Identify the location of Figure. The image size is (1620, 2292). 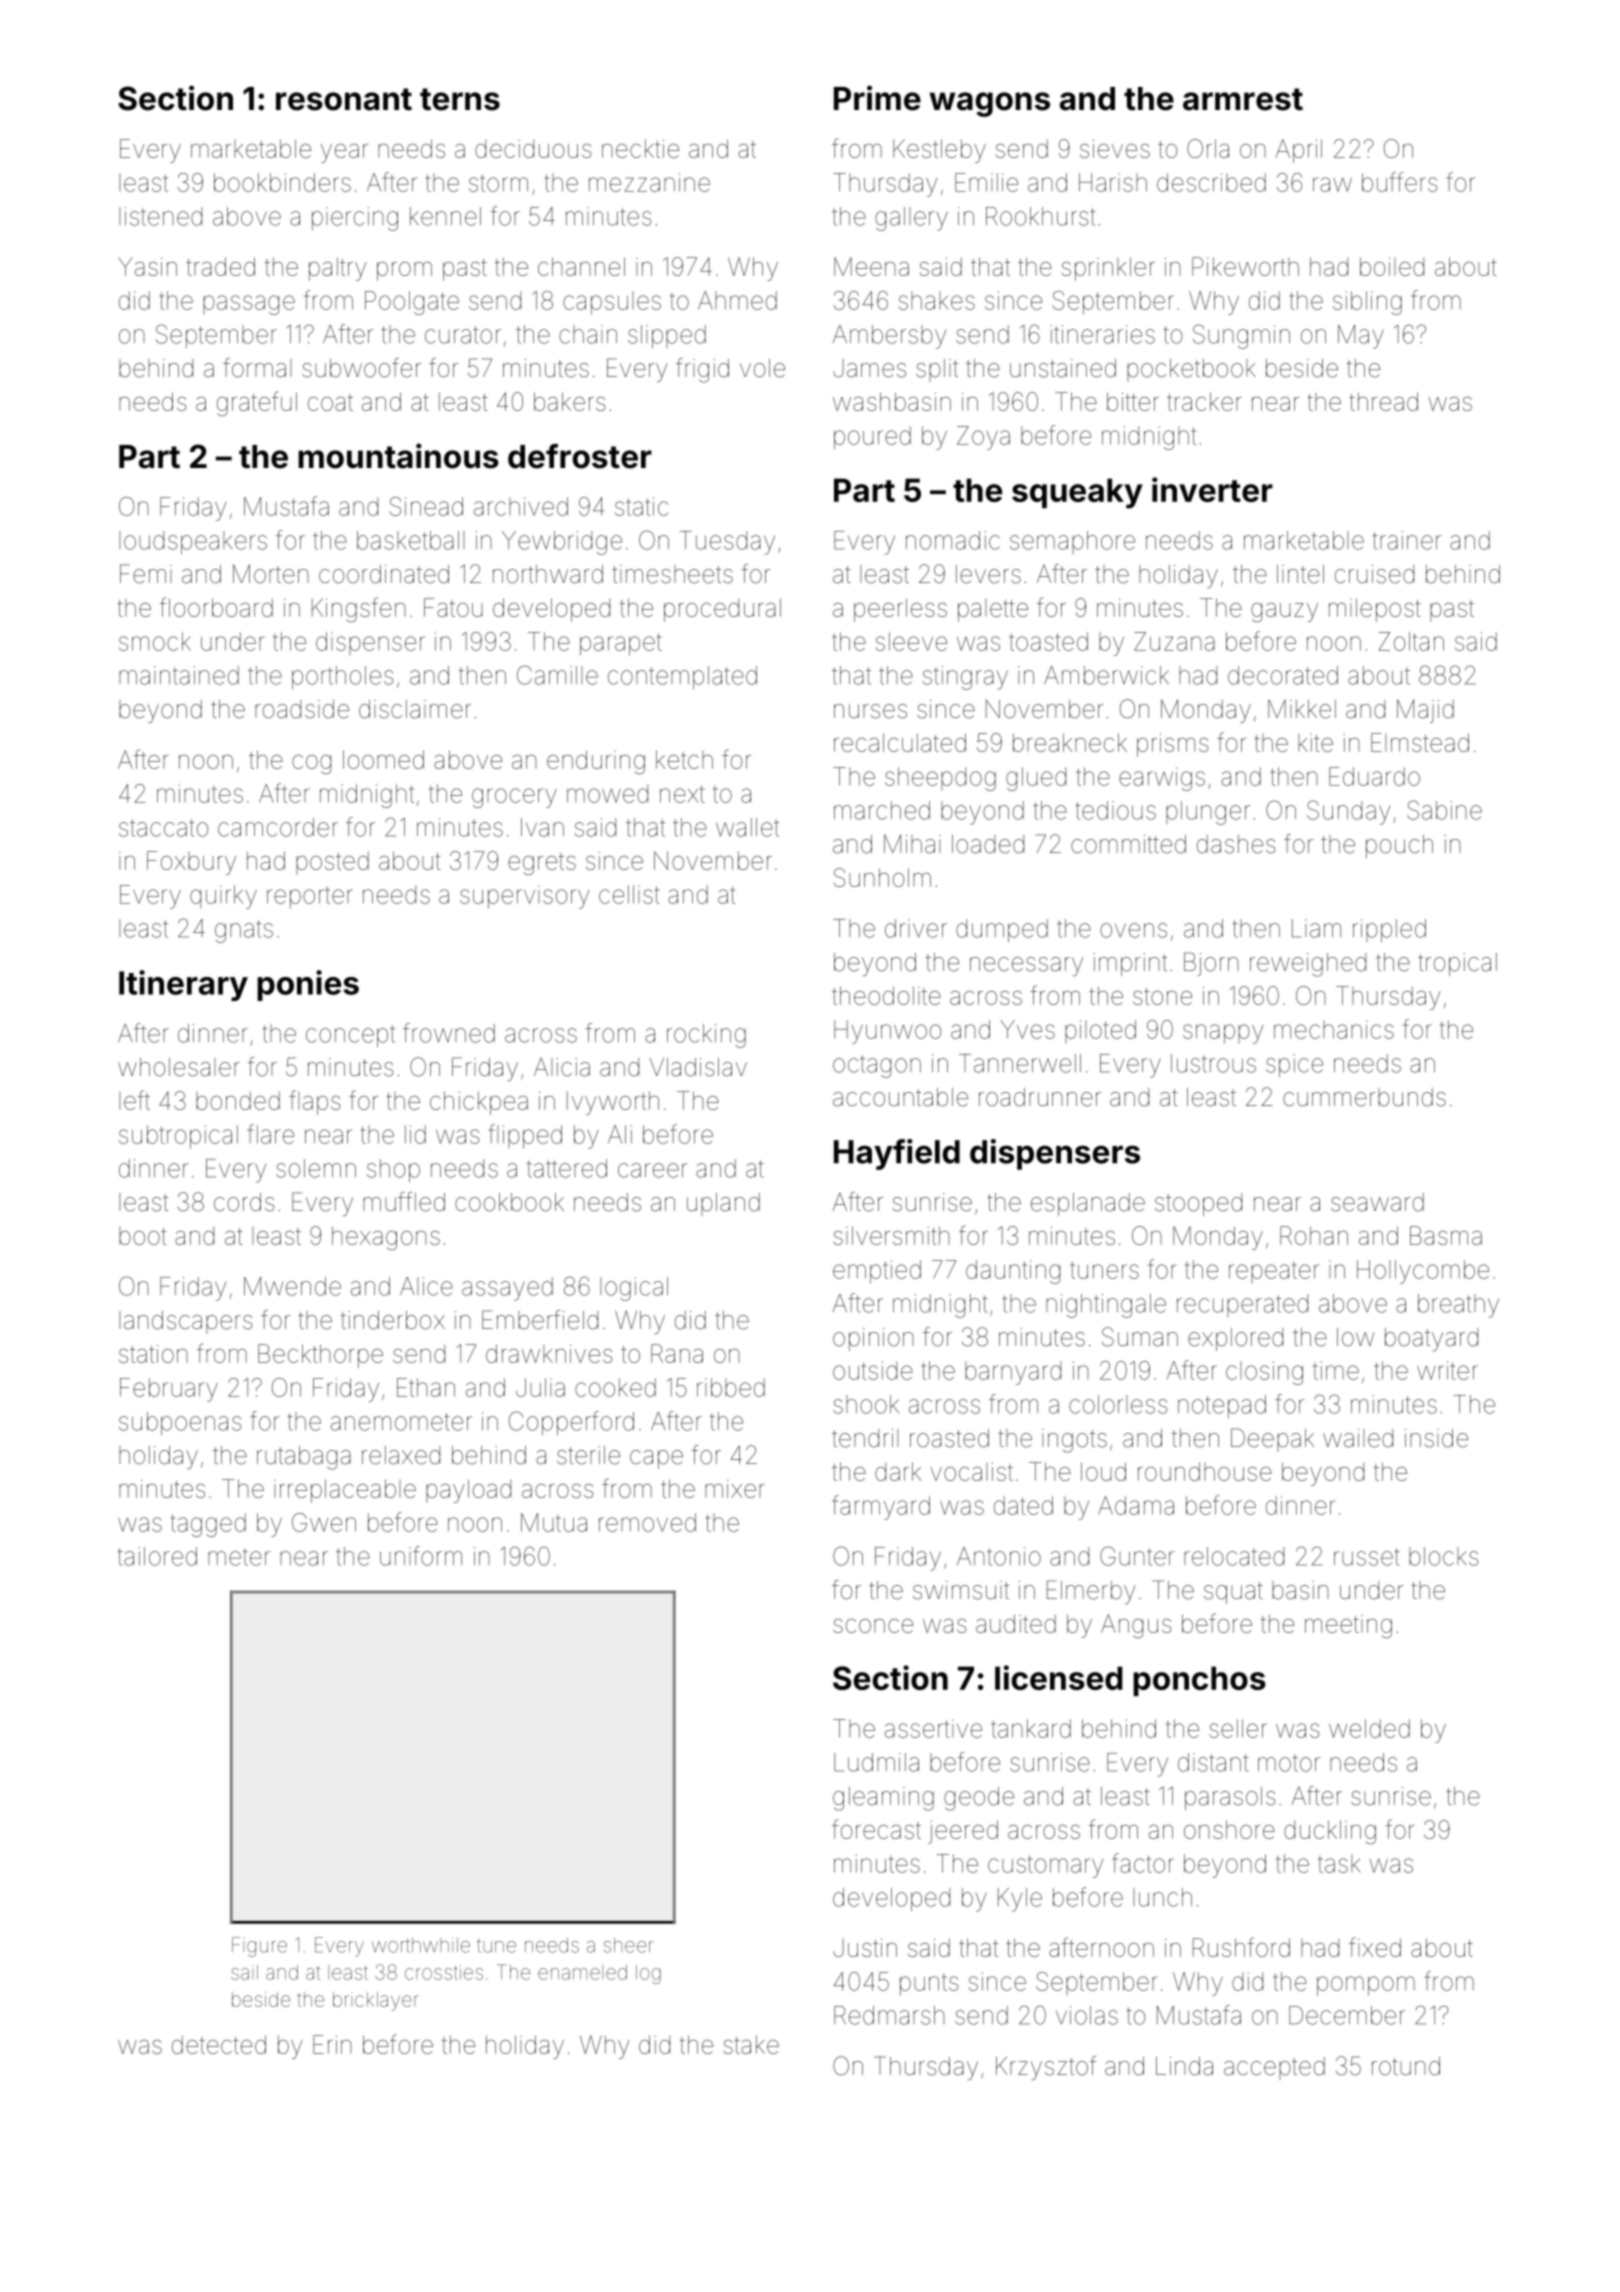
(259, 1947).
